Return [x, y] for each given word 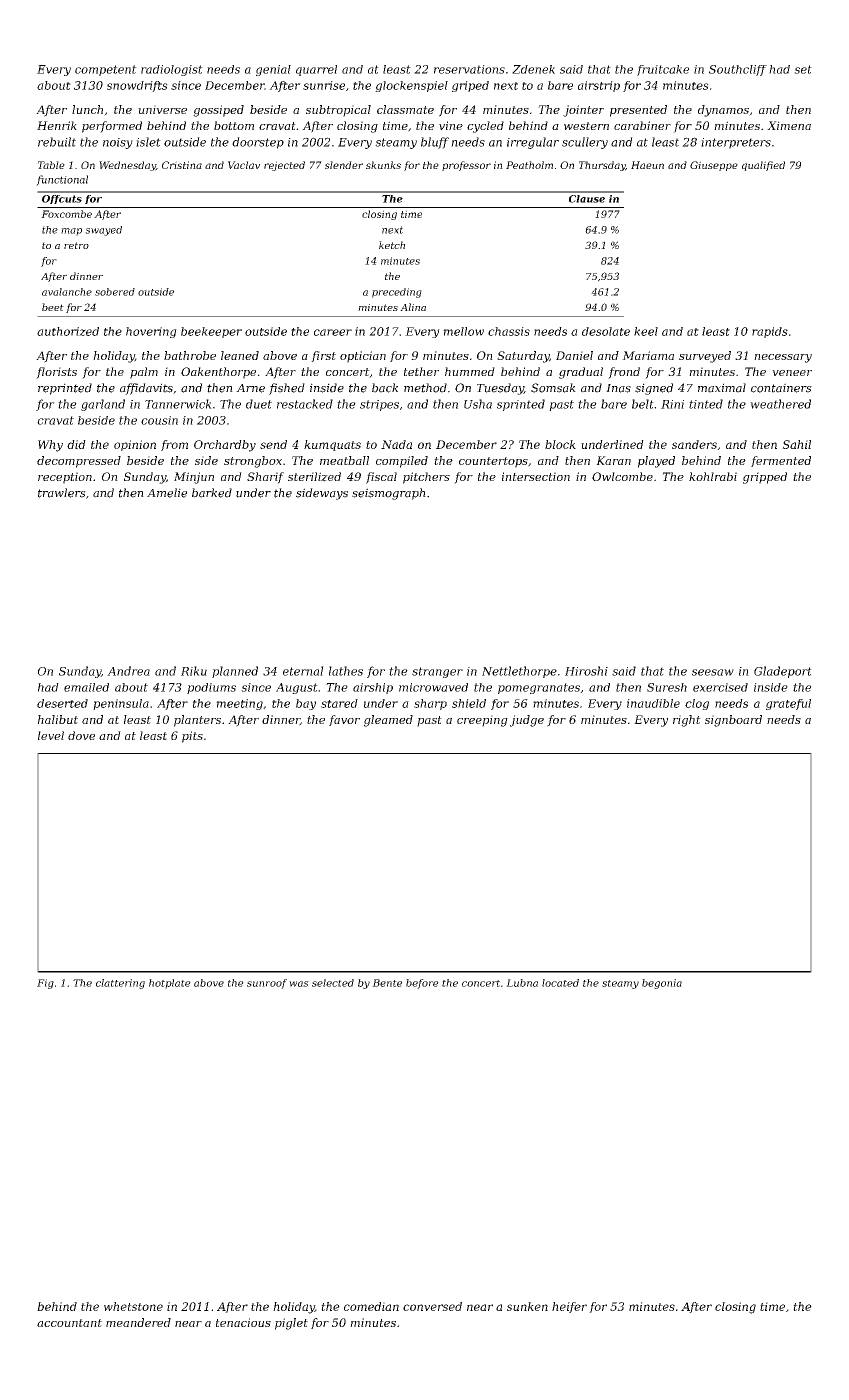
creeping [482, 721]
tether [421, 371]
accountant [69, 1323]
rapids [770, 332]
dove [81, 735]
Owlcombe [622, 476]
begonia [662, 984]
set [803, 69]
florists [56, 373]
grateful [788, 704]
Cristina [182, 165]
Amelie [167, 493]
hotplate [170, 984]
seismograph [389, 494]
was [299, 984]
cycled [485, 127]
